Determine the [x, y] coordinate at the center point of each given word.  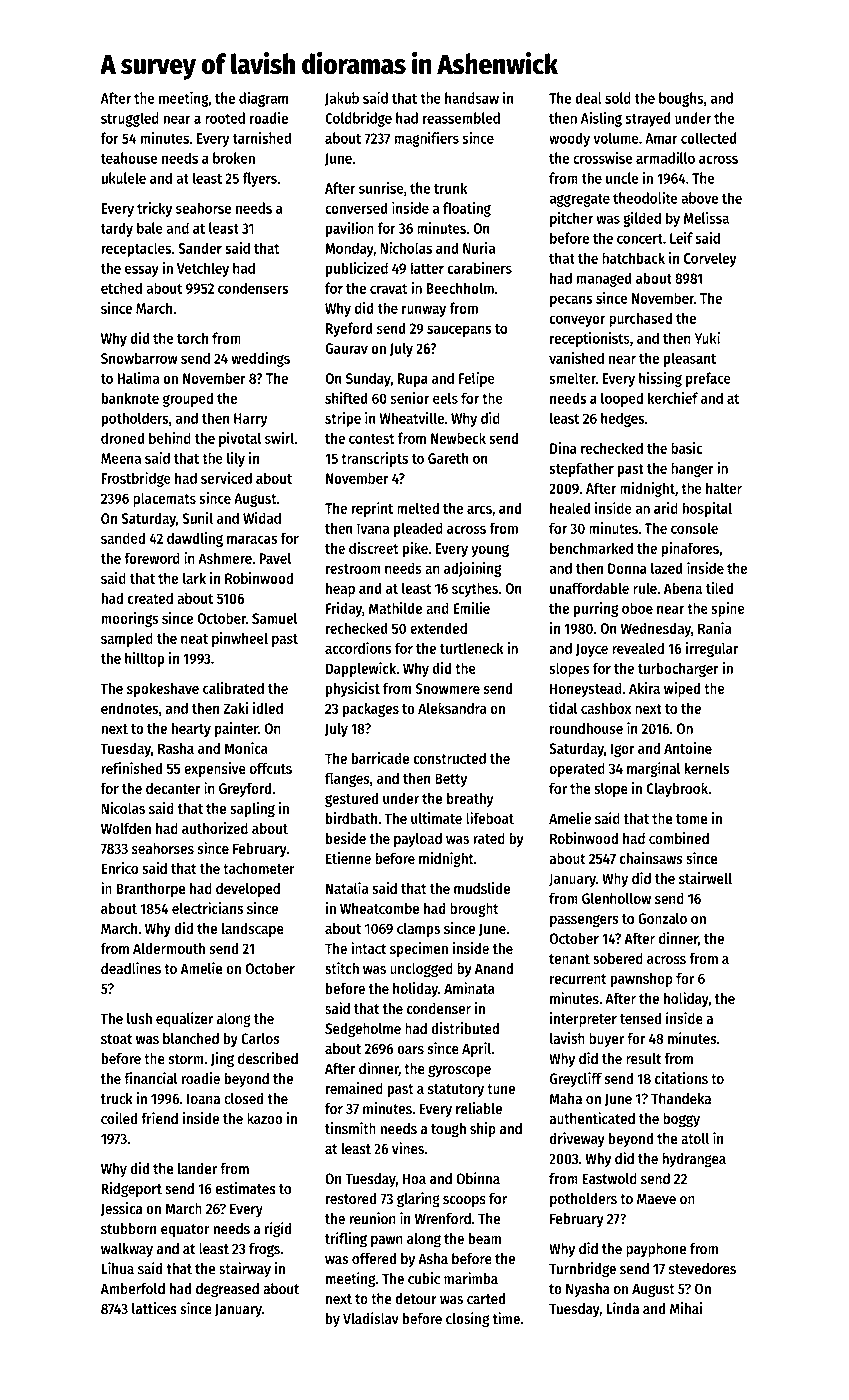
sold [618, 98]
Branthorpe [151, 889]
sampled [127, 639]
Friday [344, 609]
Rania [714, 628]
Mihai [686, 1308]
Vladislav [371, 1318]
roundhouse [586, 728]
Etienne [348, 858]
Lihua [117, 1268]
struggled [130, 119]
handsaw [472, 98]
